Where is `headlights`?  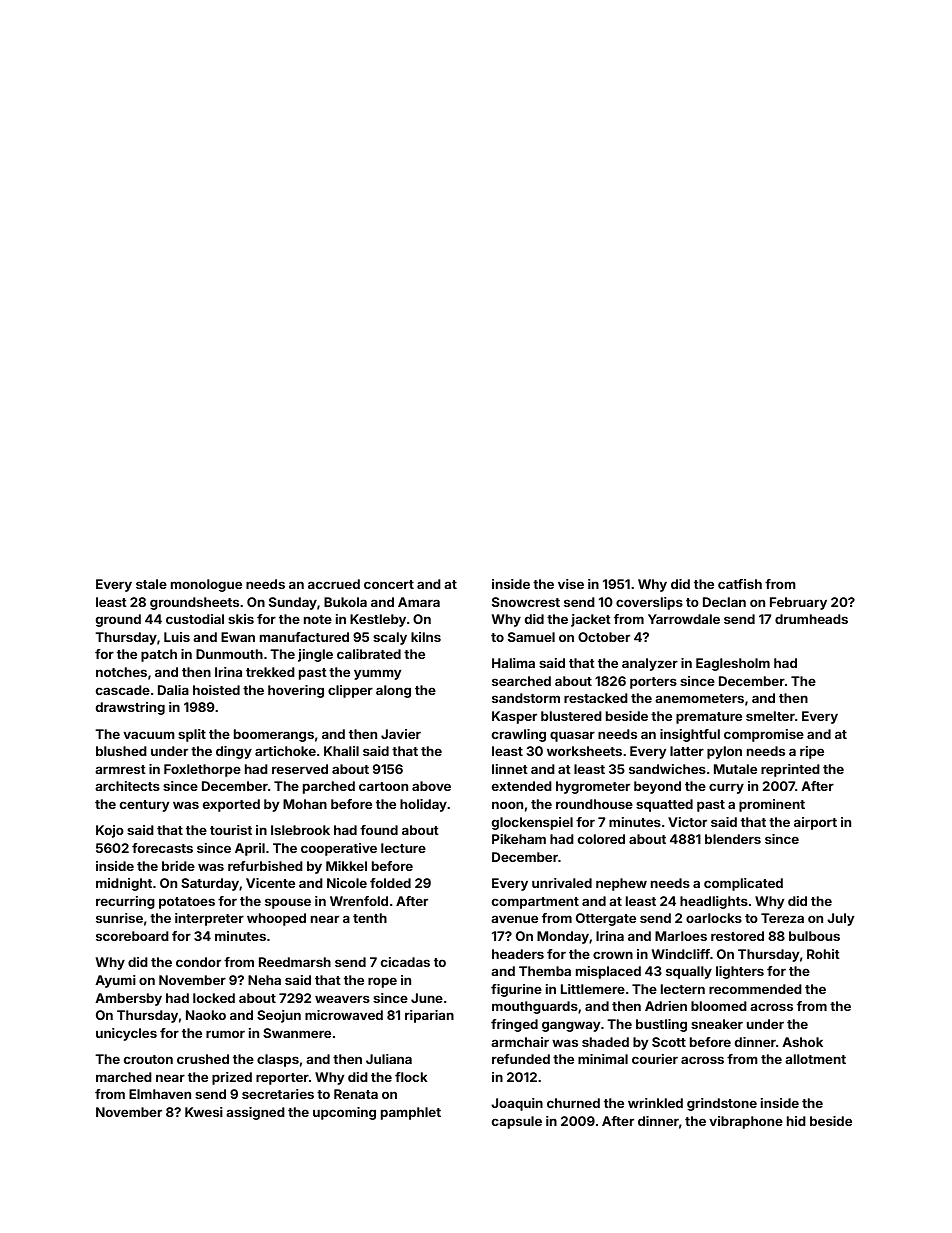
headlights is located at coordinates (714, 902).
